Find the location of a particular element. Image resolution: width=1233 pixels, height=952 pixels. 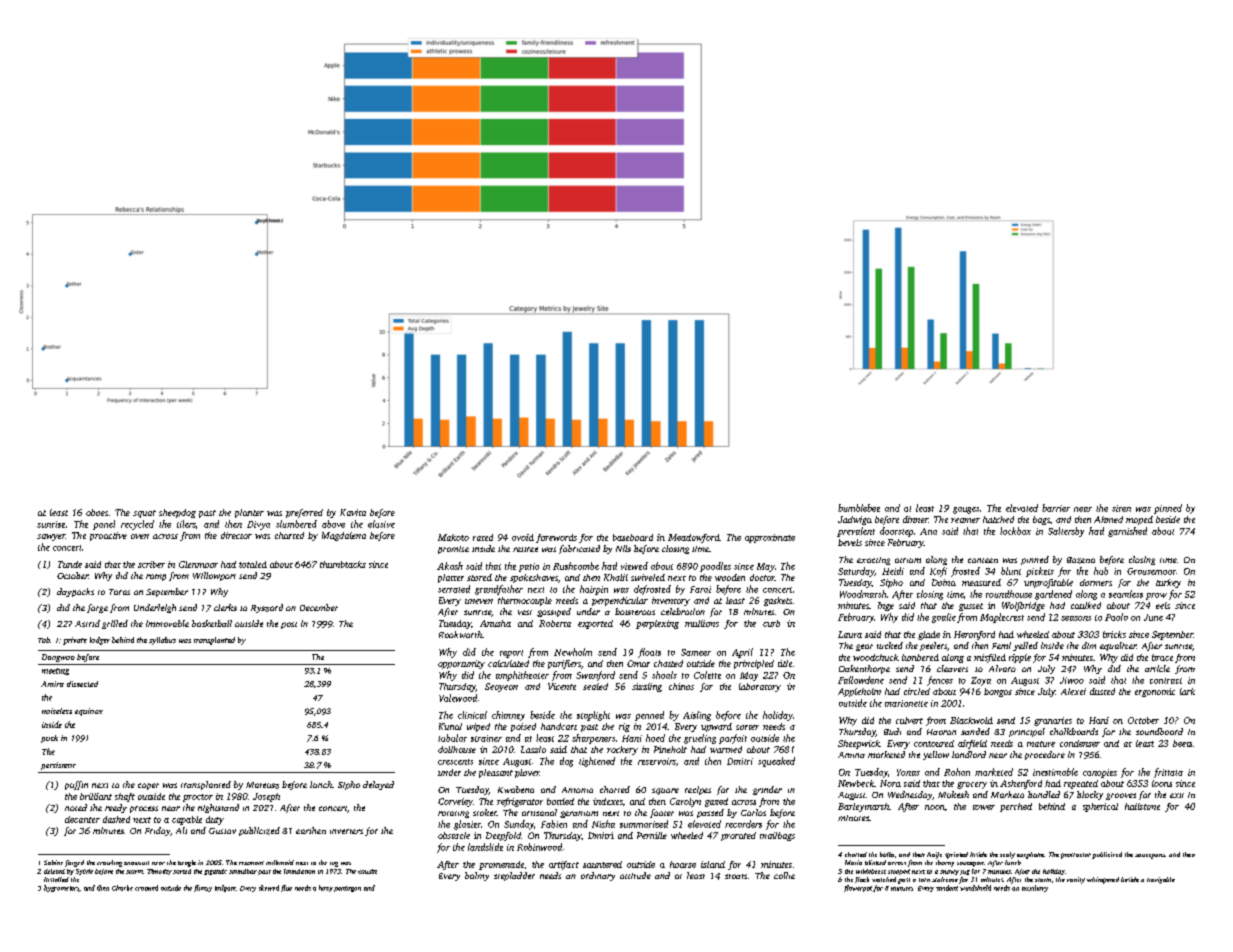

handcart is located at coordinates (559, 726).
